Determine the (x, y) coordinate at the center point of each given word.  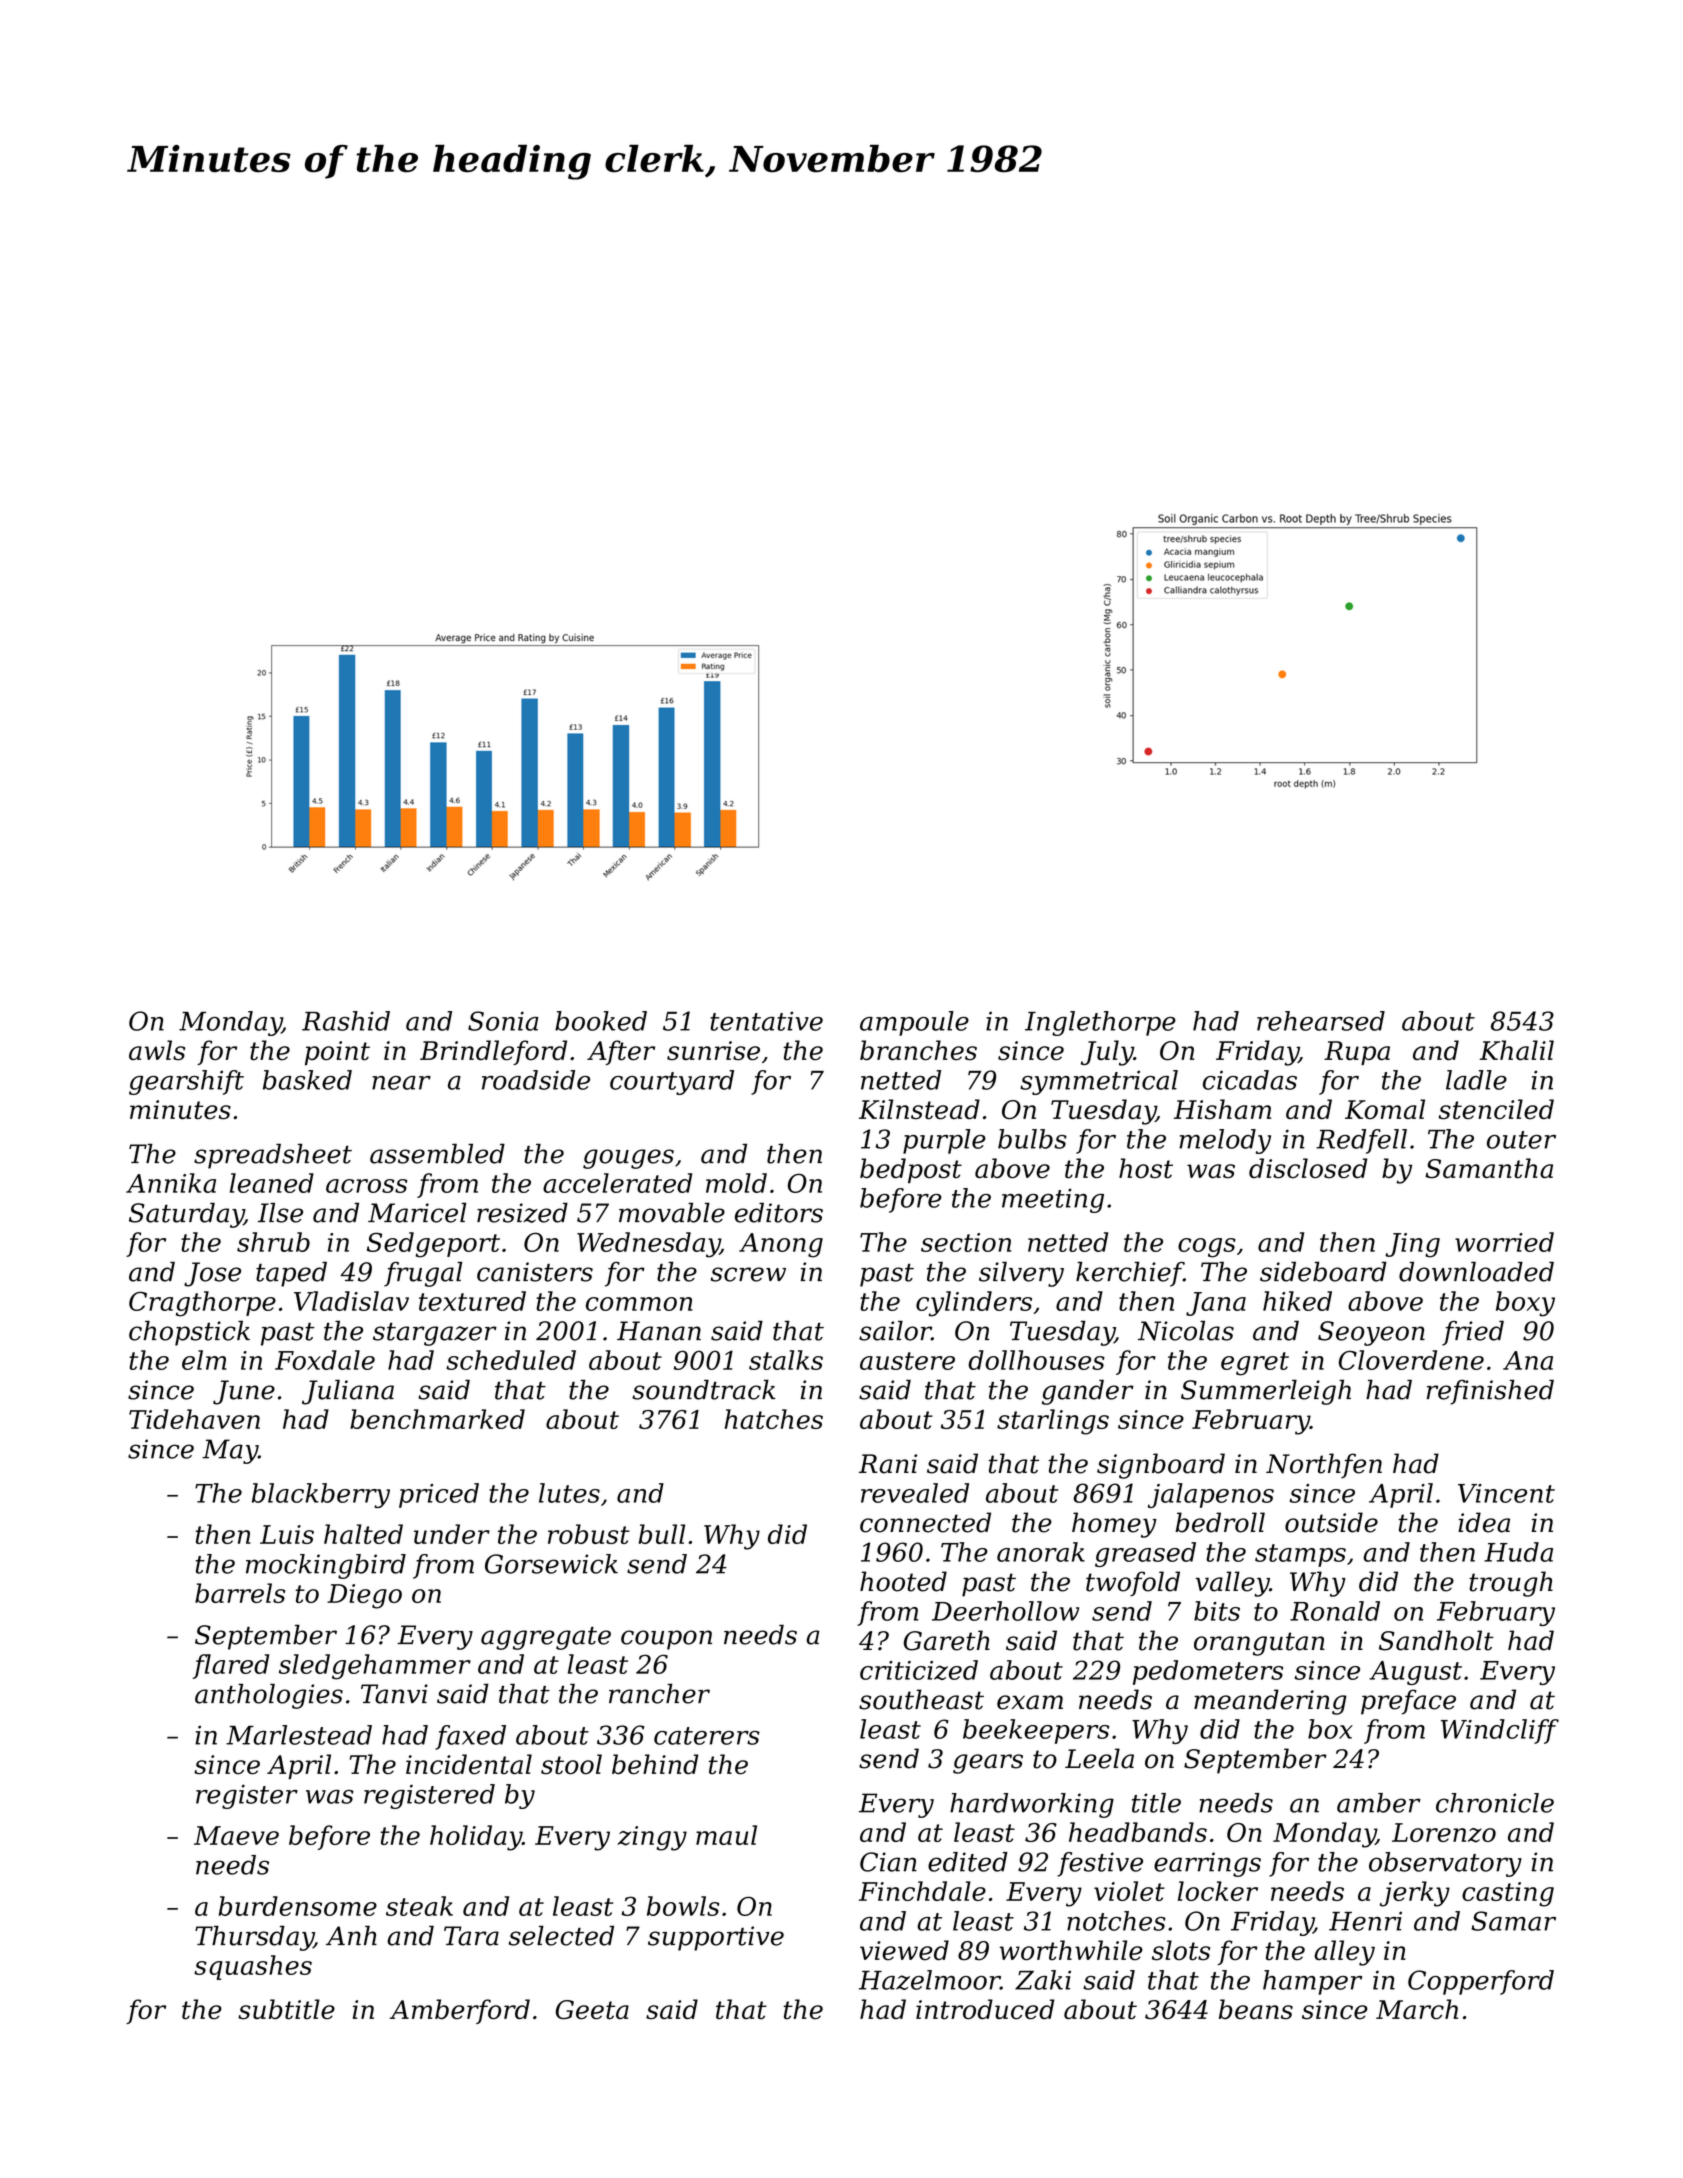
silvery (1021, 1274)
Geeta (592, 2010)
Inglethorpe (1100, 1023)
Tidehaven (194, 1419)
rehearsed (1321, 1021)
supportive (716, 1938)
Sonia (503, 1021)
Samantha (1489, 1168)
